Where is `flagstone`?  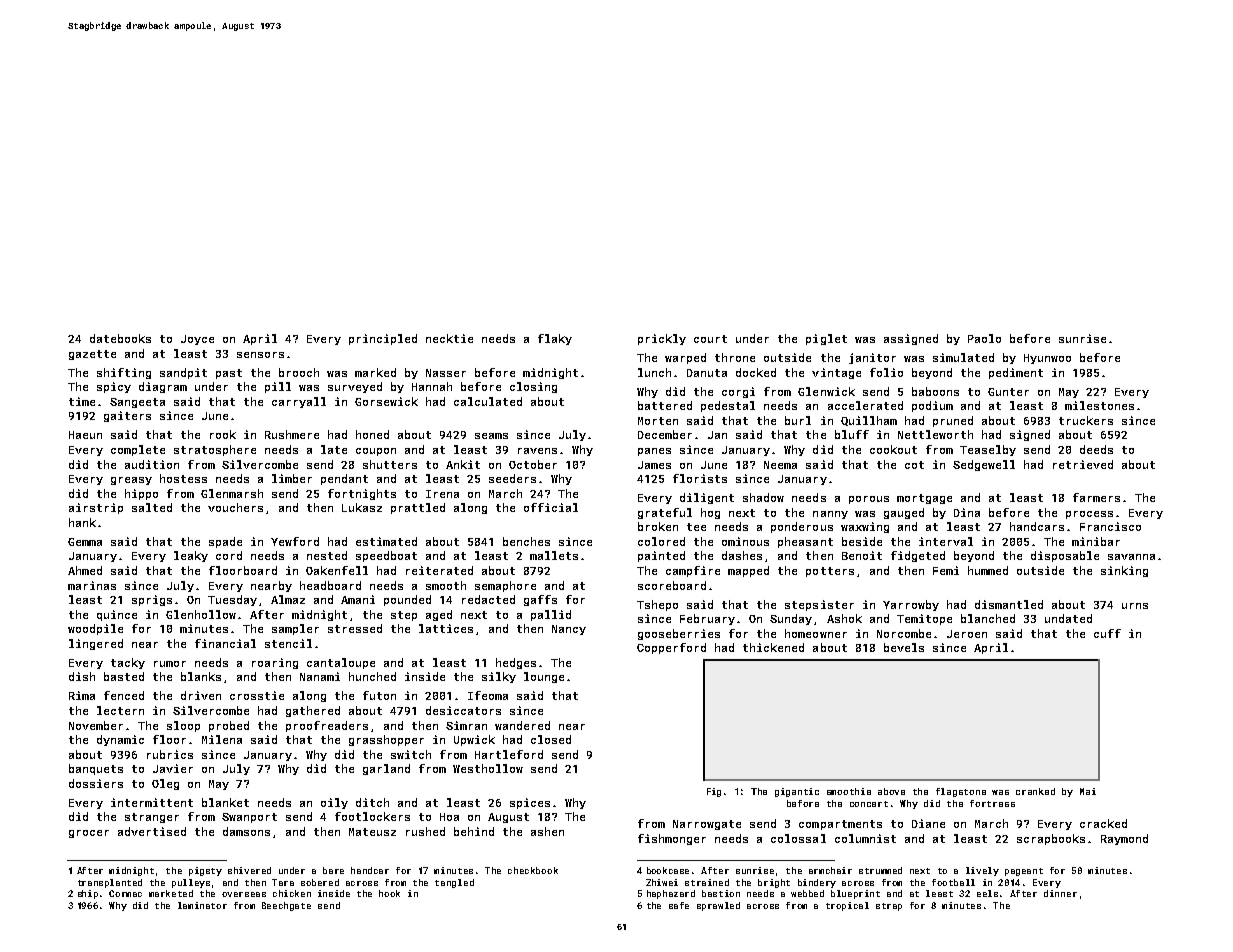
flagstone is located at coordinates (961, 792).
